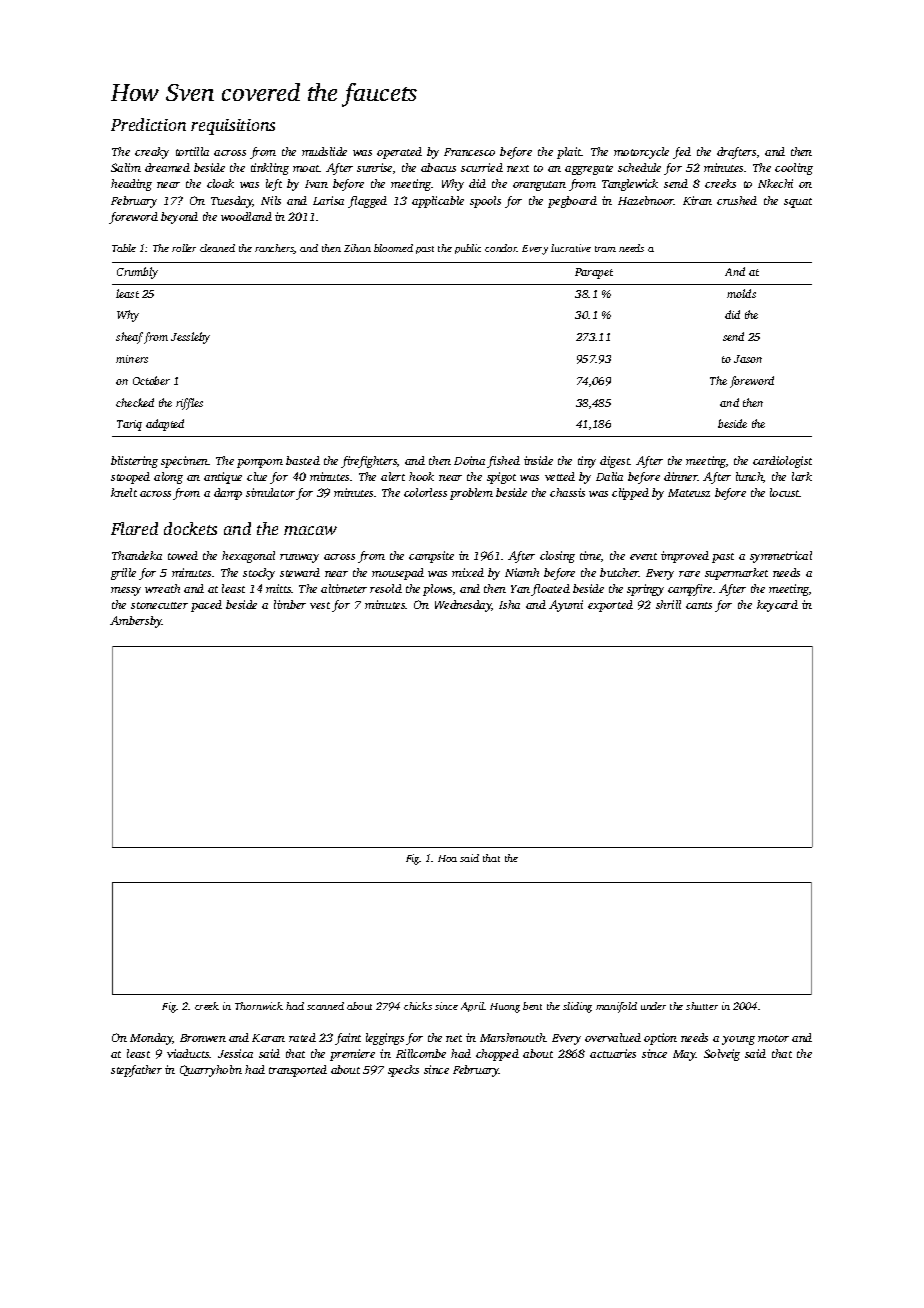 The height and width of the page is (1308, 924). I want to click on limber, so click(290, 604).
